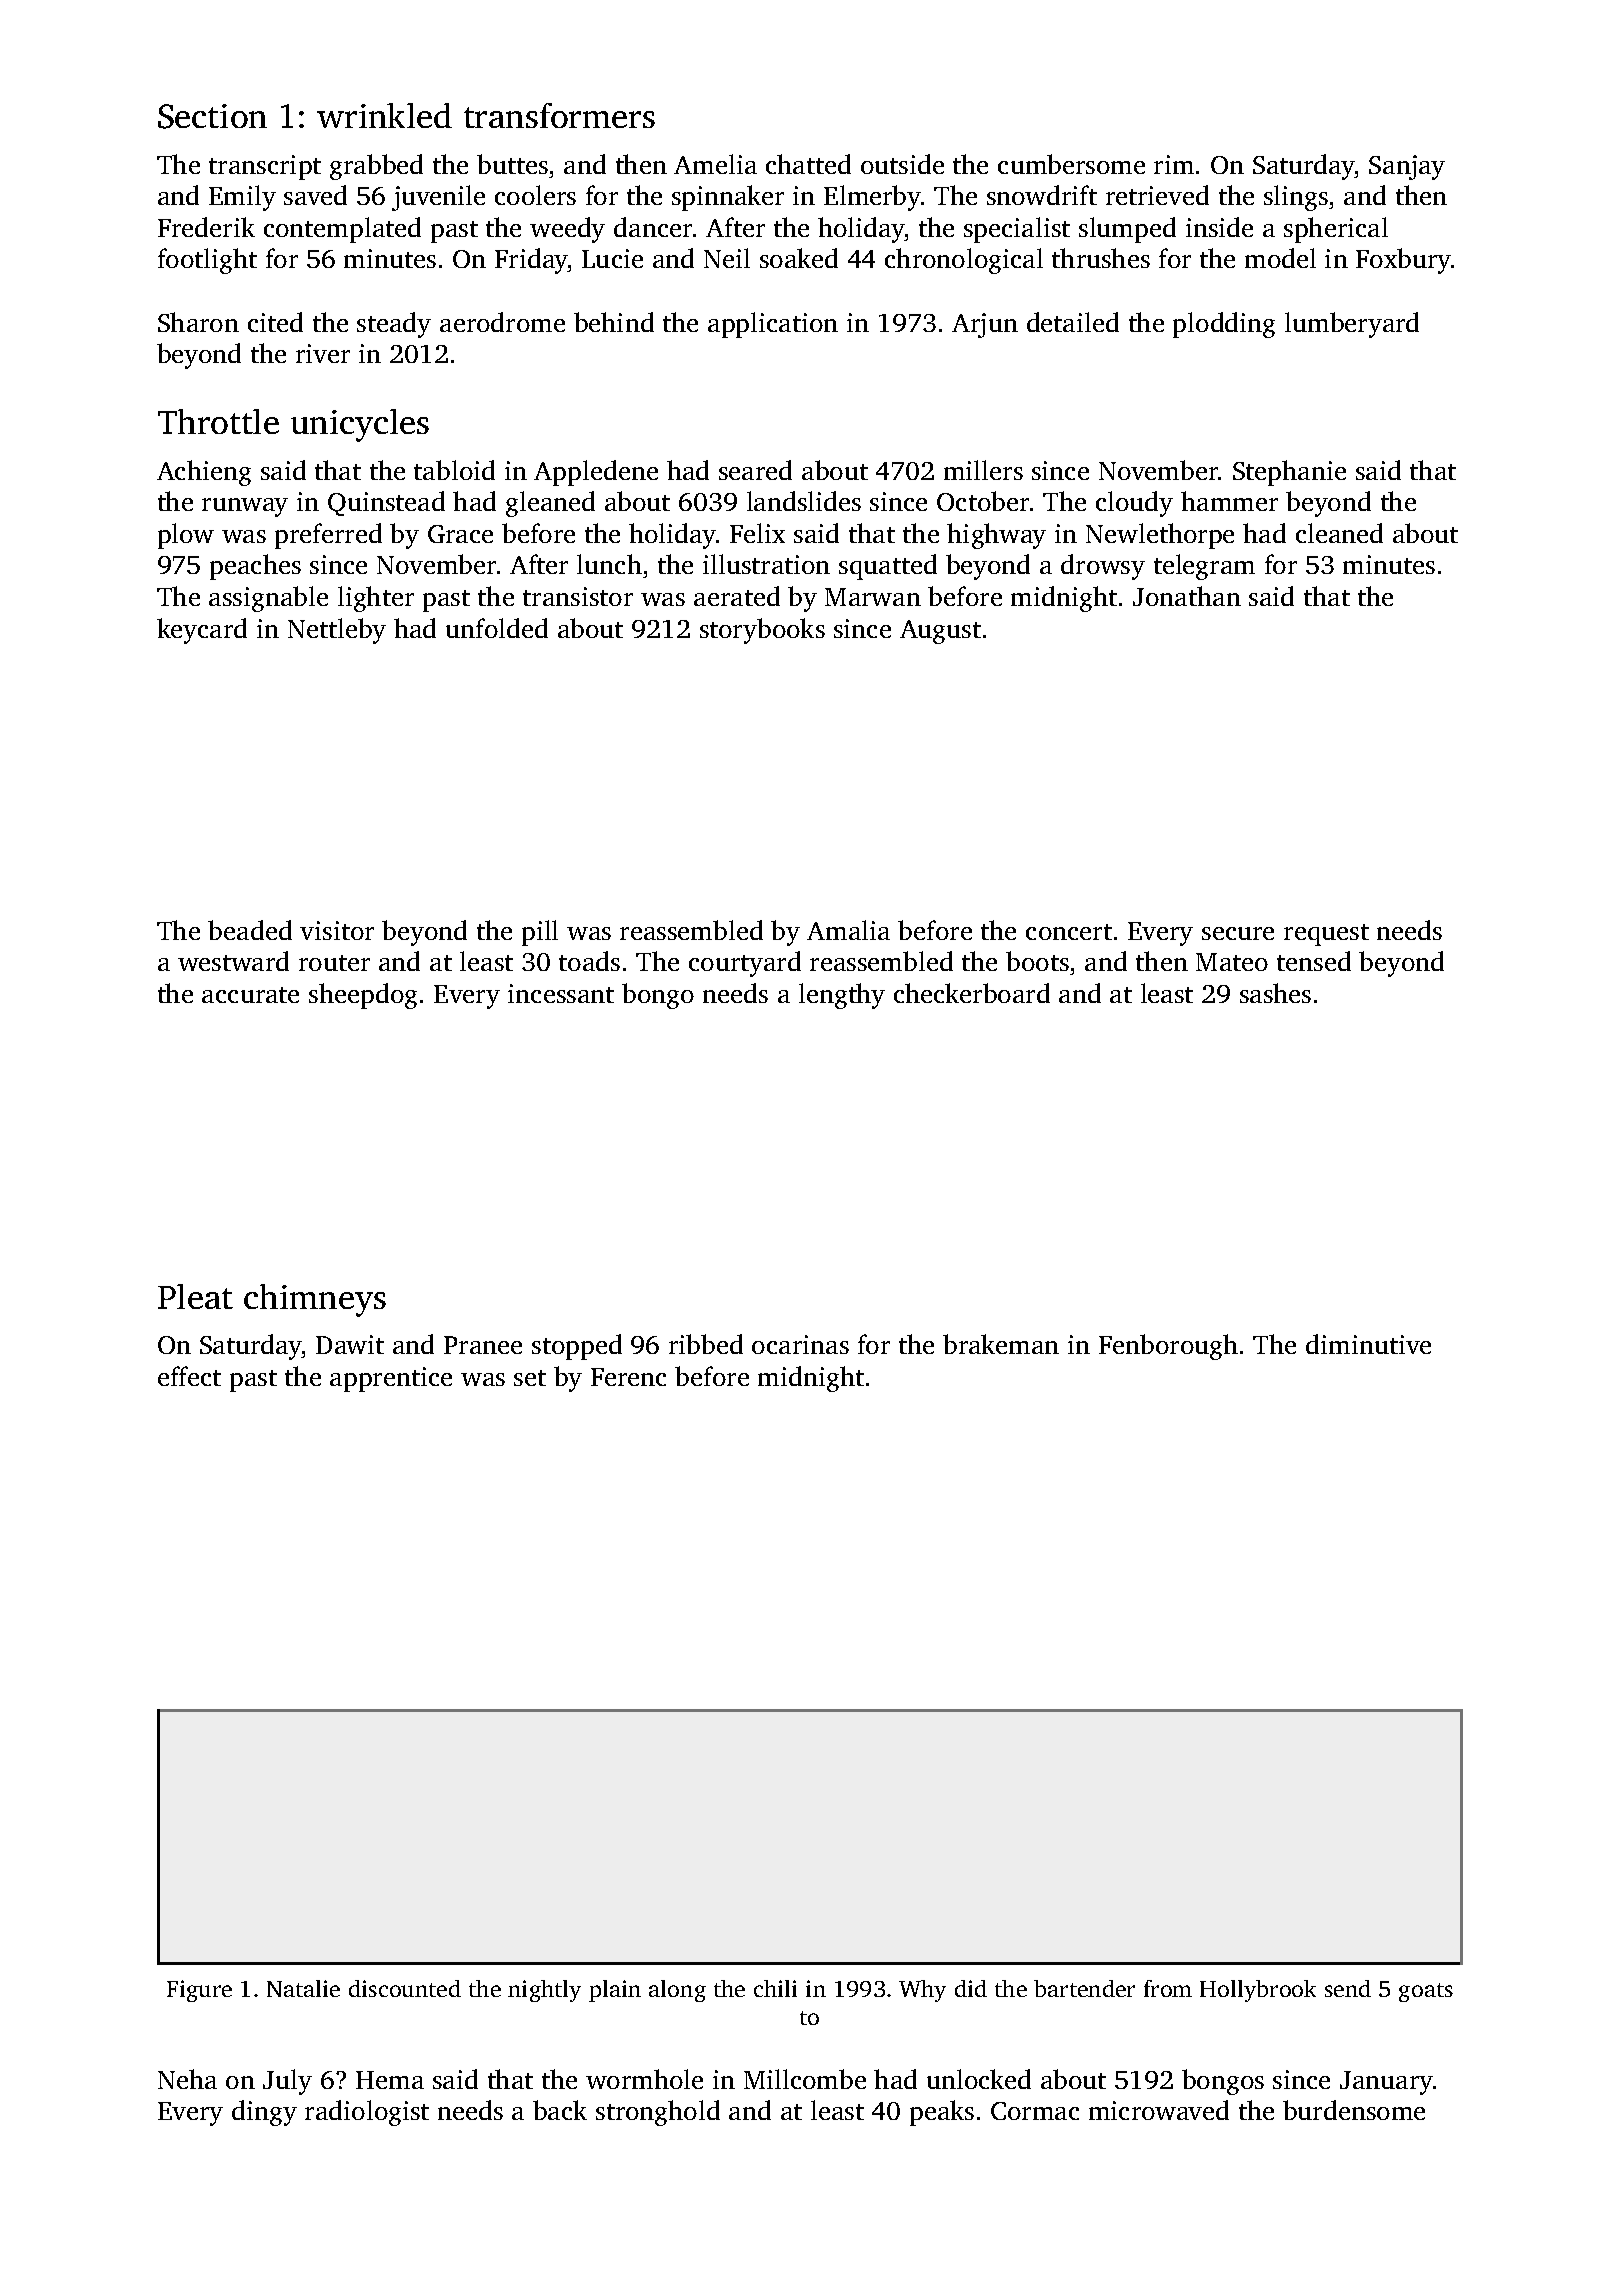  I want to click on dingy, so click(264, 2113).
